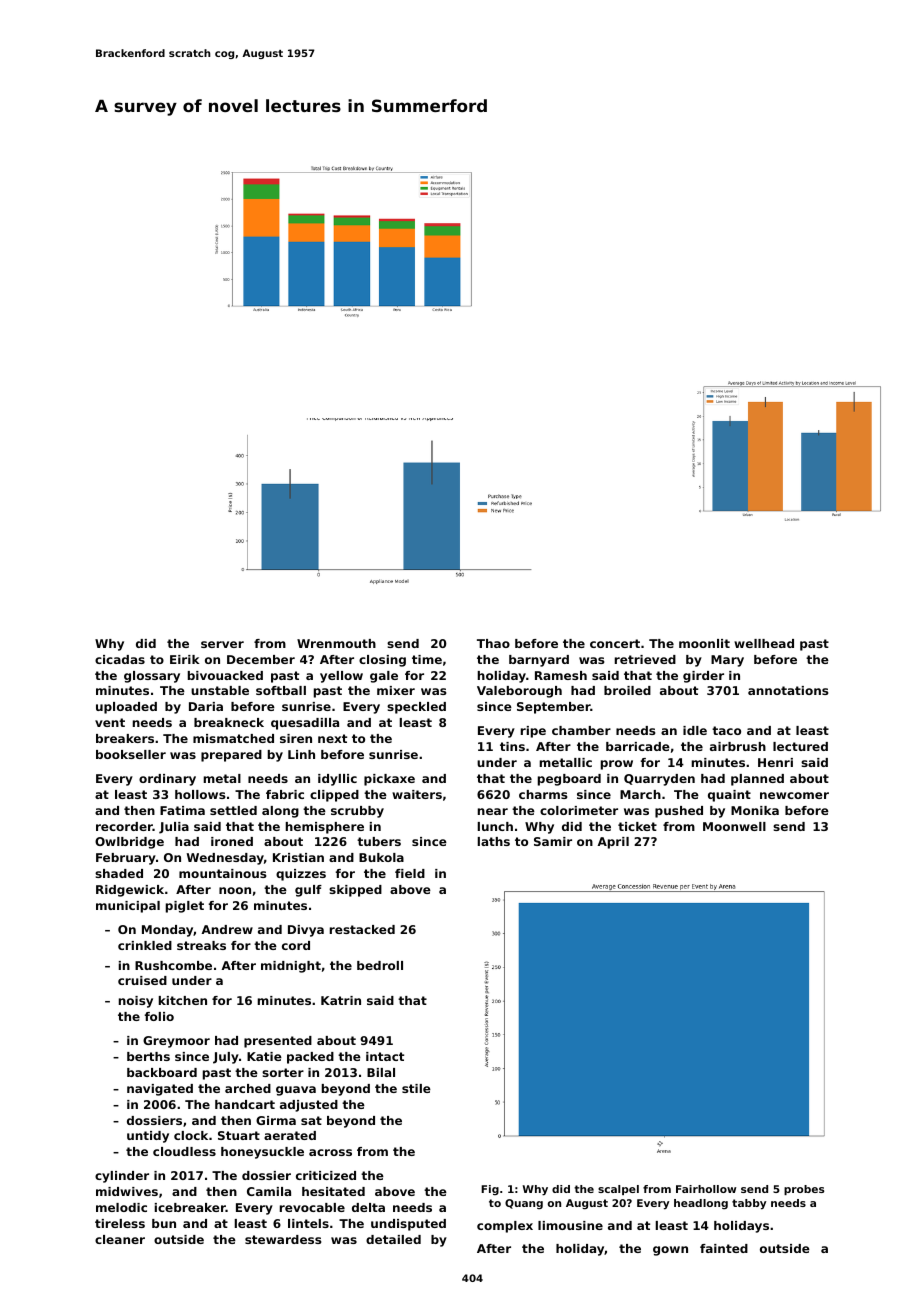 The image size is (924, 1308). What do you see at coordinates (734, 826) in the page?
I see `Moonwell` at bounding box center [734, 826].
